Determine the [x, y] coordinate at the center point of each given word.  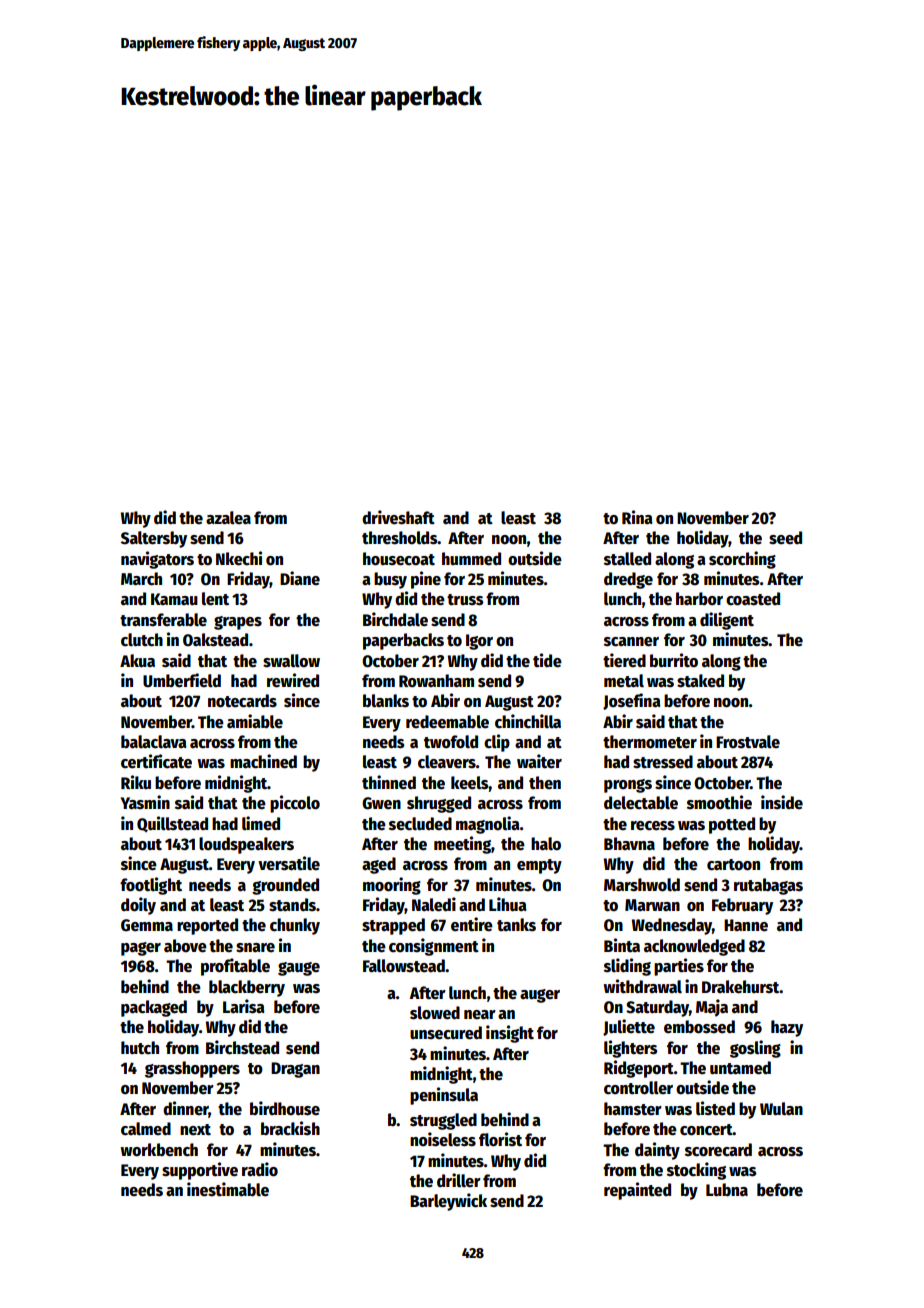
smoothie [719, 802]
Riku [136, 782]
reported [207, 926]
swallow [291, 661]
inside [782, 802]
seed [785, 538]
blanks [386, 701]
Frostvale [748, 742]
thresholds [400, 538]
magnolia [488, 825]
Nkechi [239, 558]
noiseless [443, 1139]
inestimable [228, 1189]
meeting [462, 845]
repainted [637, 1191]
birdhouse [285, 1108]
